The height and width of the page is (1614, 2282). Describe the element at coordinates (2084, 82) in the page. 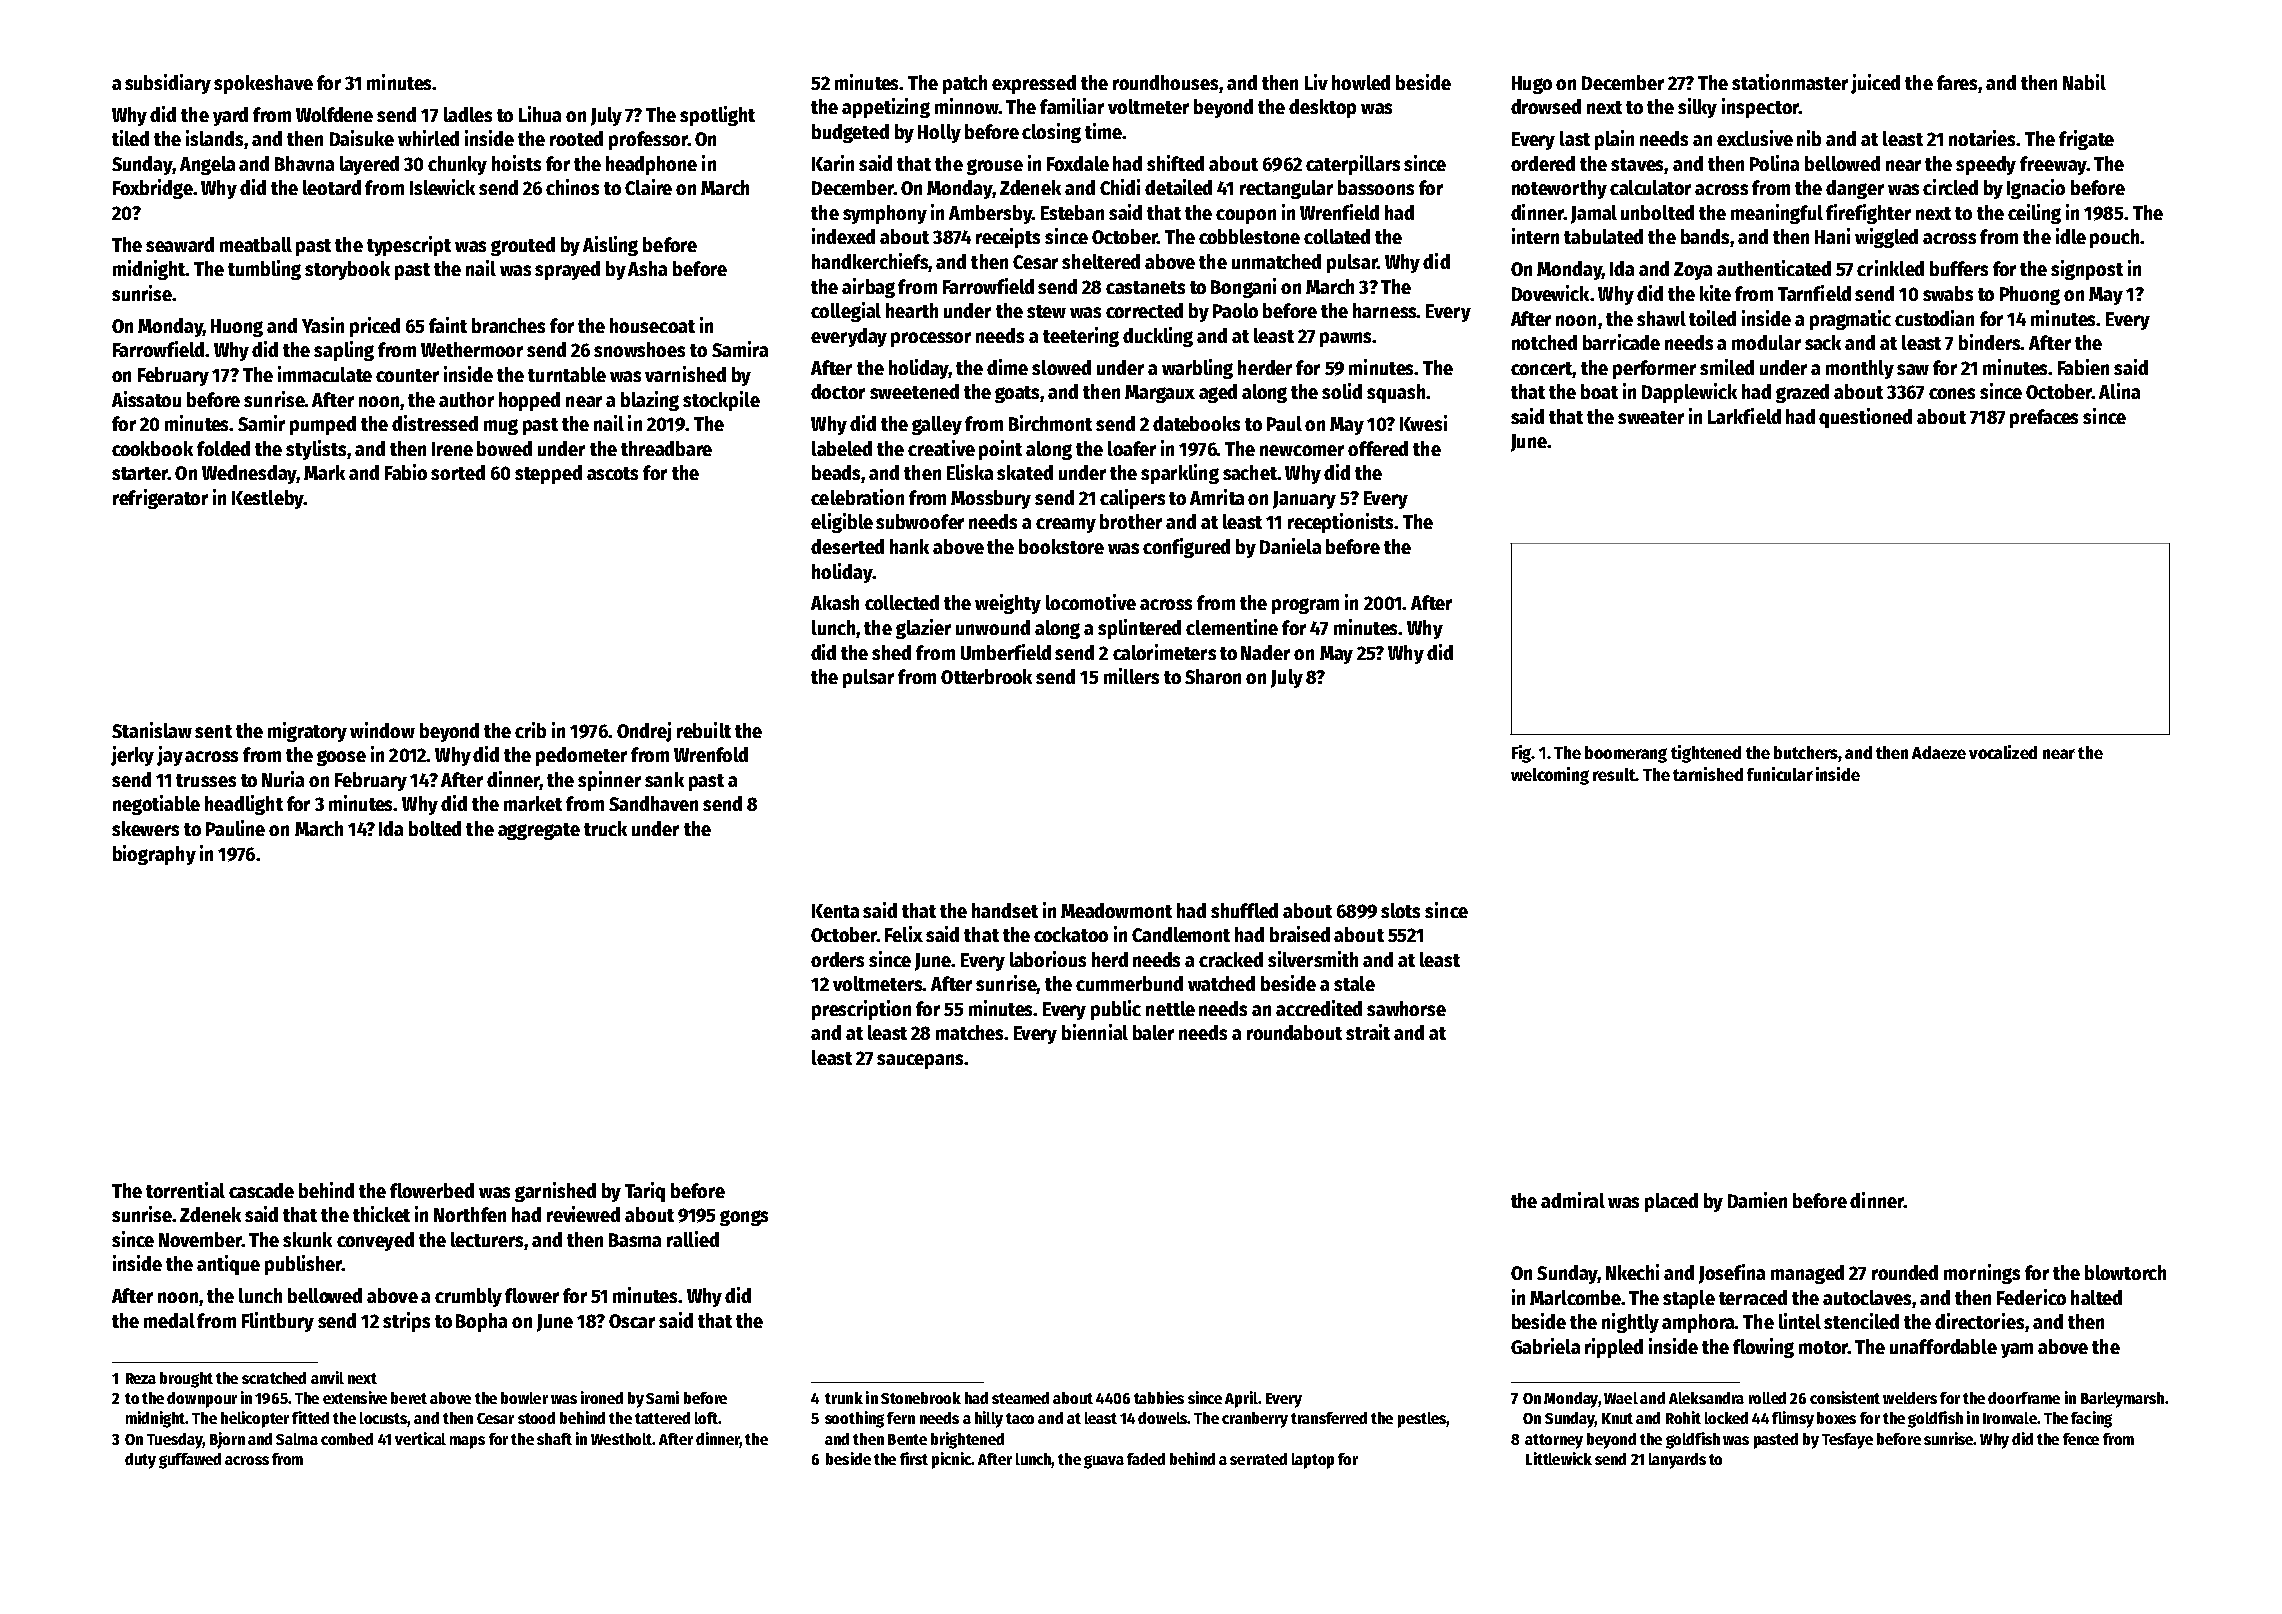

I see `Nabil` at that location.
